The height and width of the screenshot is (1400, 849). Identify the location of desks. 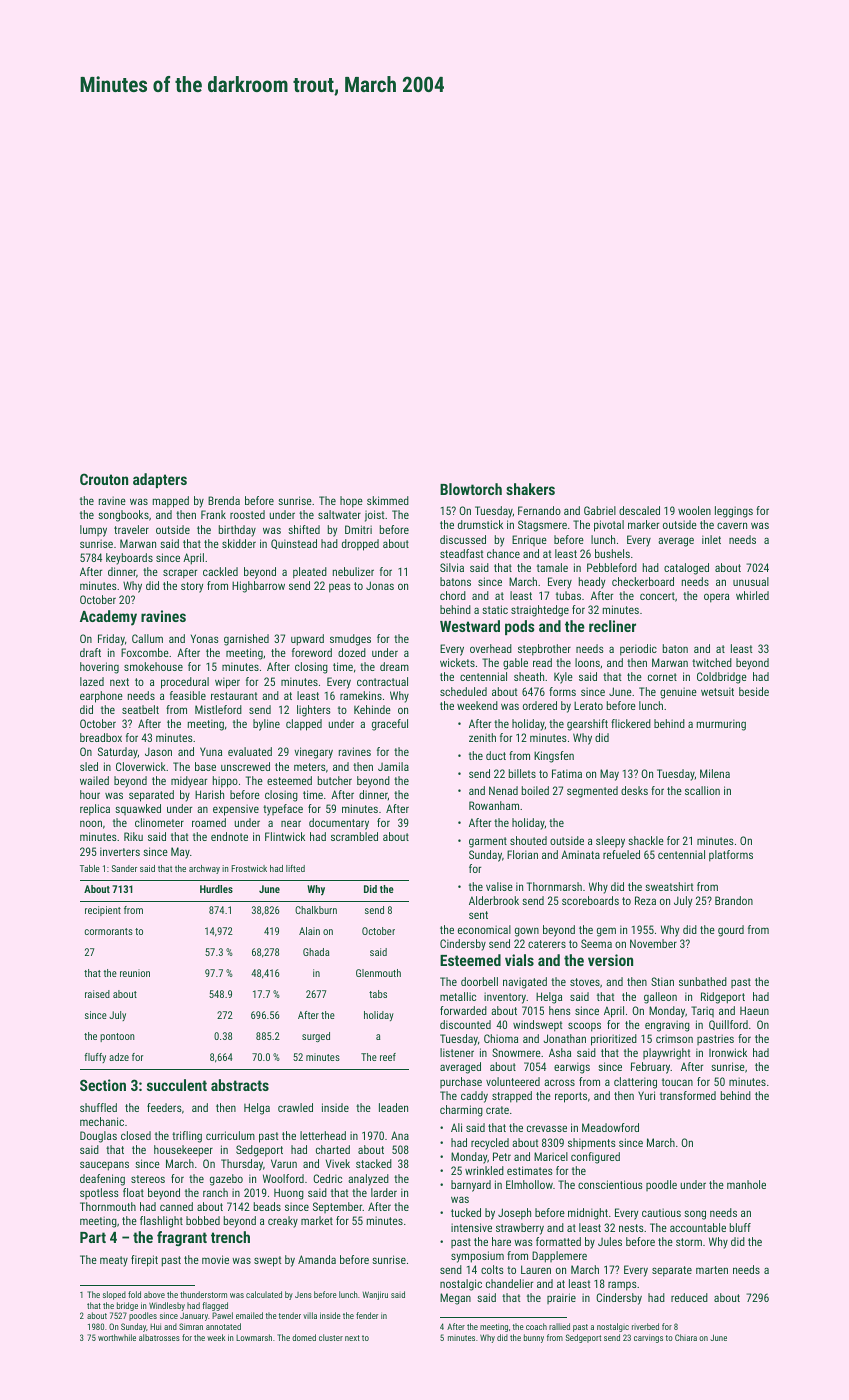
(634, 790).
